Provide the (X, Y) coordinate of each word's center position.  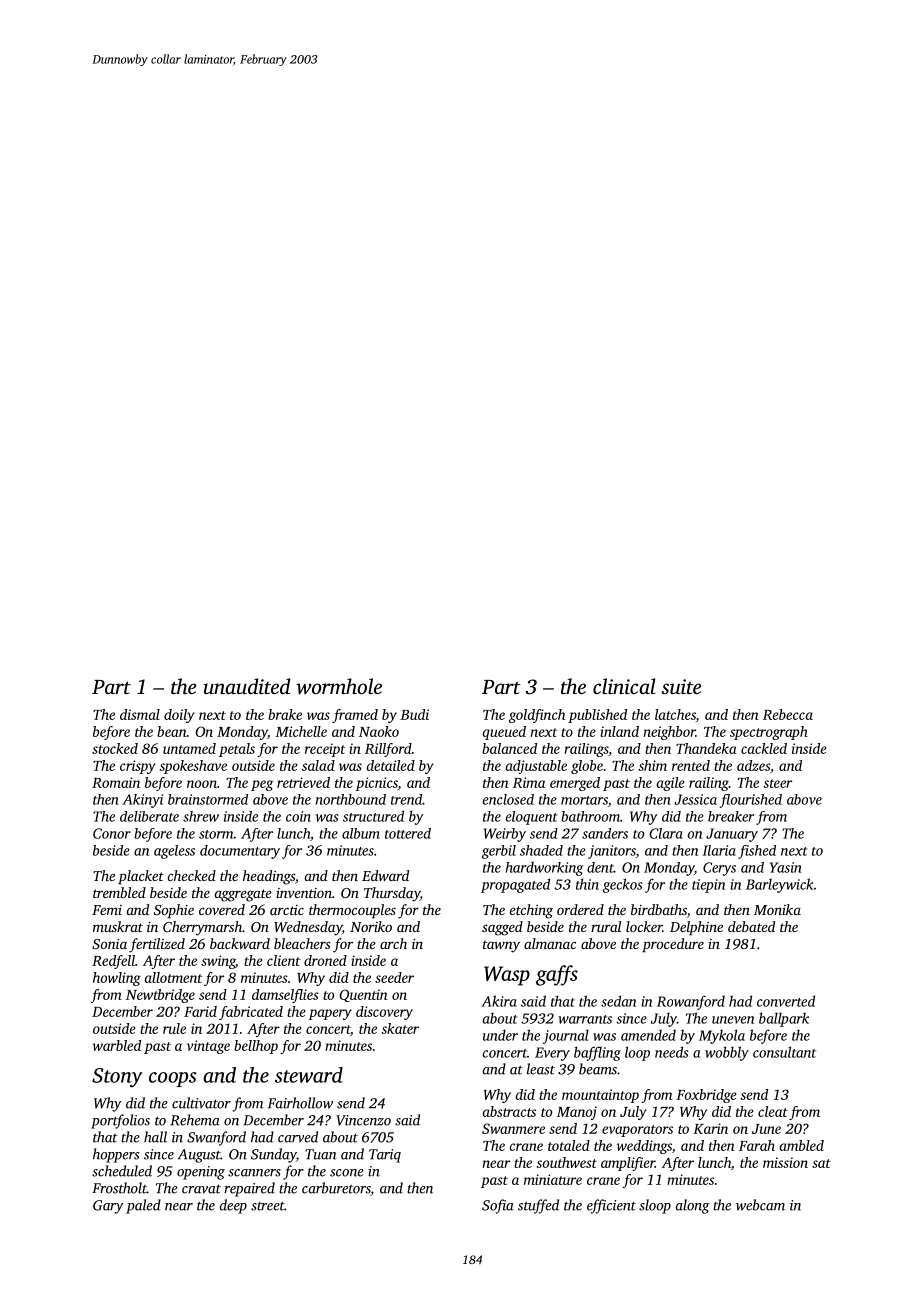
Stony (117, 1078)
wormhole (339, 686)
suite (681, 686)
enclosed (508, 799)
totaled (569, 1145)
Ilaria (719, 850)
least (541, 1069)
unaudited (246, 686)
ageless (174, 852)
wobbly (727, 1053)
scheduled (122, 1171)
